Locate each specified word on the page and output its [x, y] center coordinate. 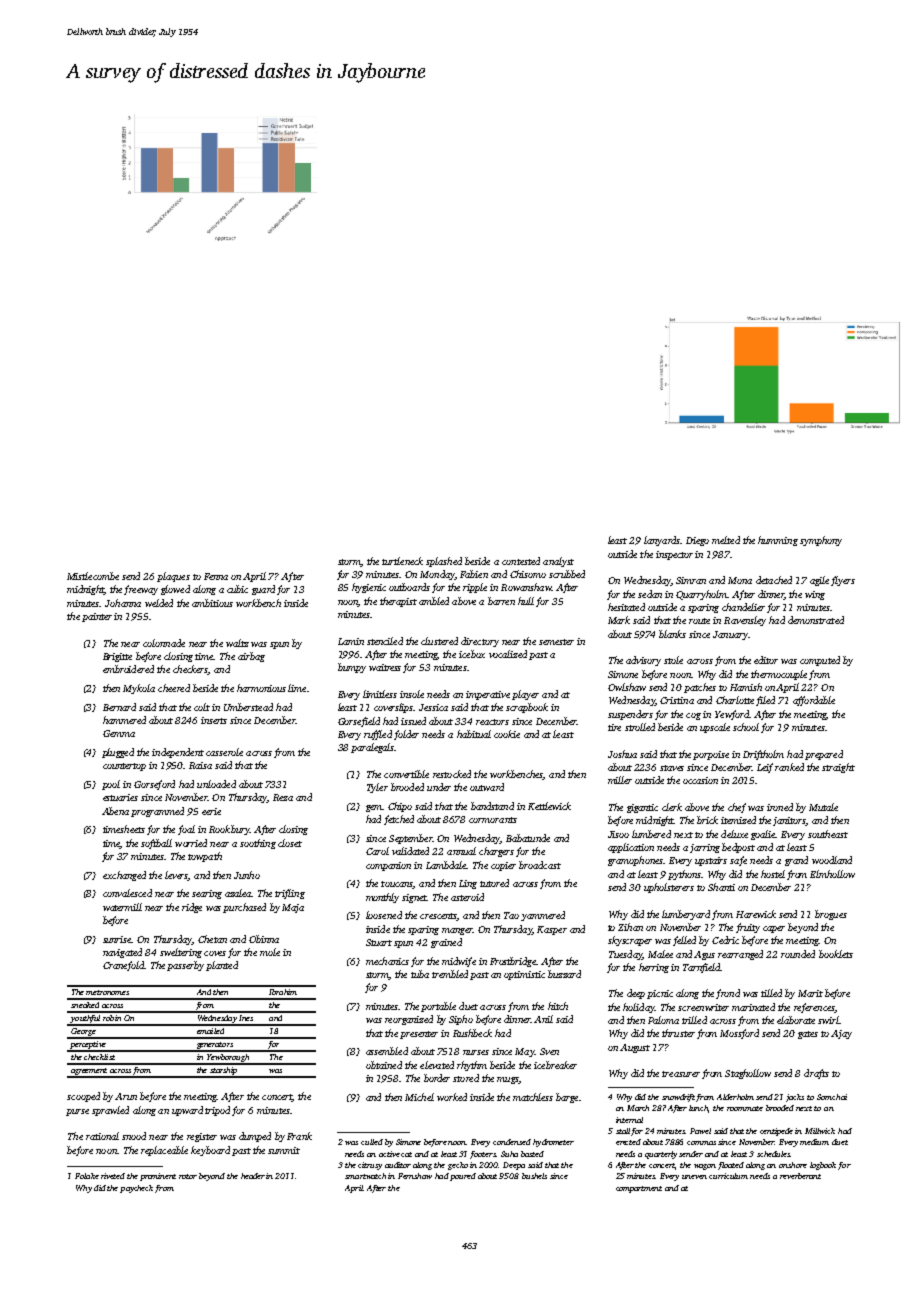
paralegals [372, 748]
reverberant [800, 1176]
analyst [558, 562]
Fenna [216, 576]
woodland [832, 860]
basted [532, 1154]
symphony [821, 541]
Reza [283, 797]
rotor [188, 1176]
